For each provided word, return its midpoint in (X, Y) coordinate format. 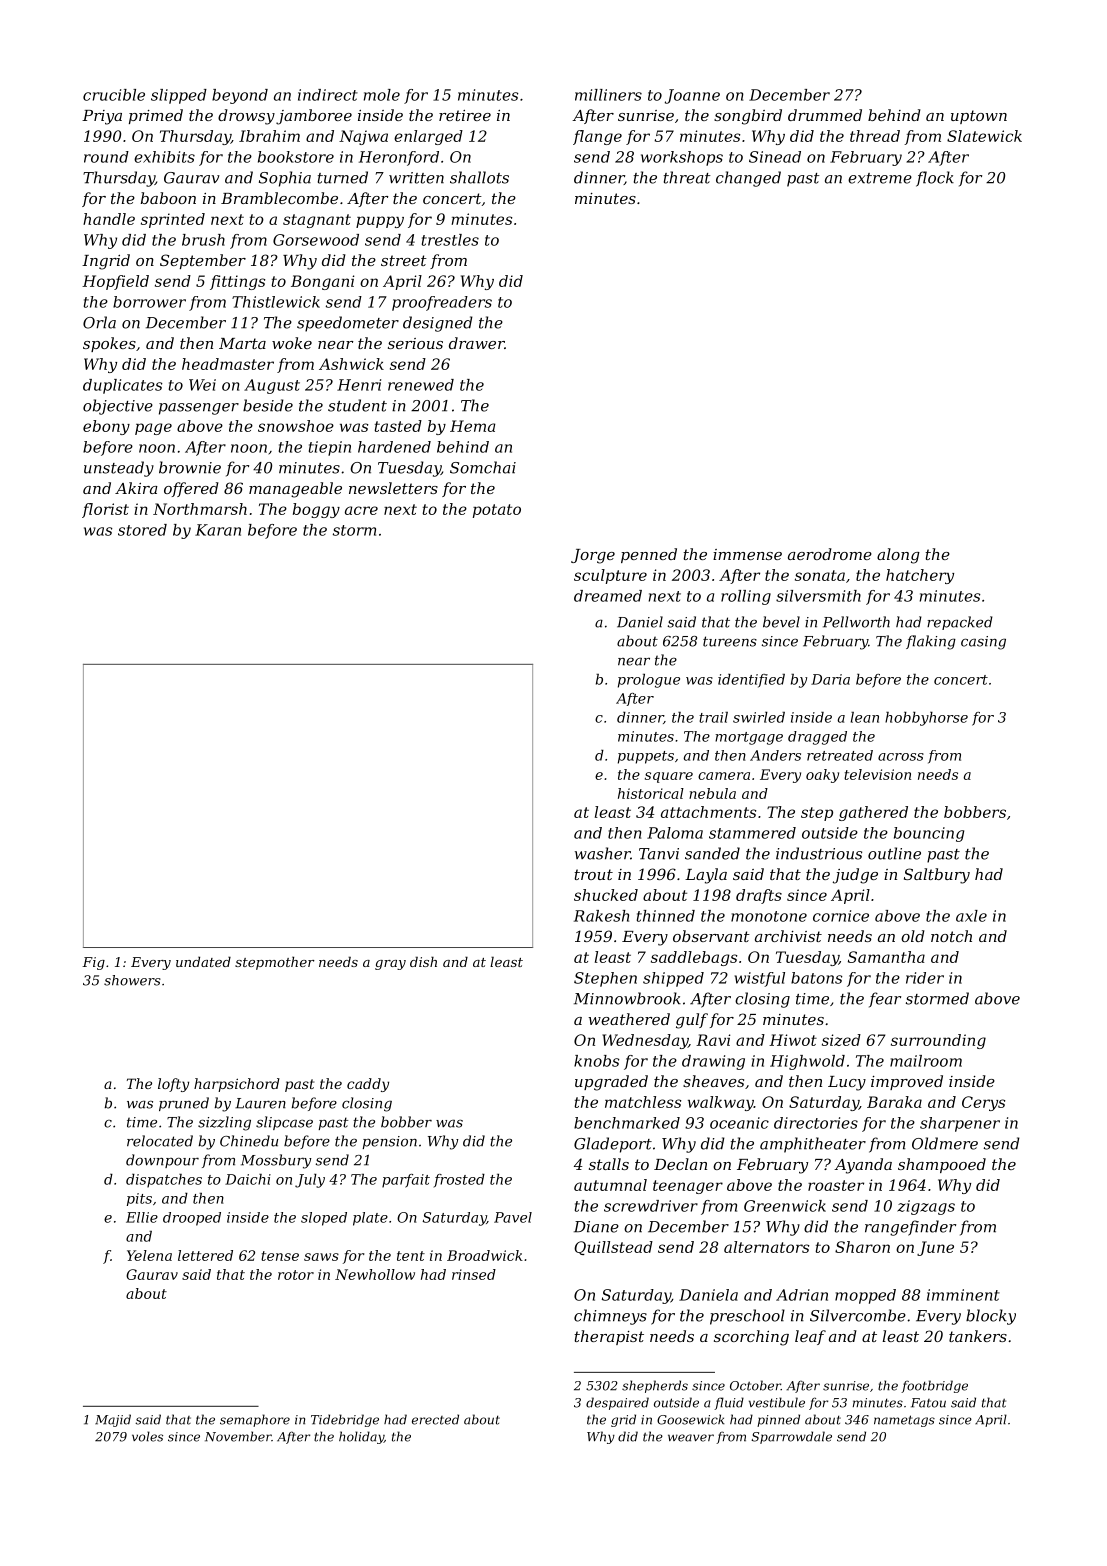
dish (423, 961)
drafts (759, 896)
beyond (240, 96)
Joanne (692, 96)
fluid (729, 1403)
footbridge (934, 1386)
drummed (825, 115)
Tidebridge (345, 1420)
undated (203, 961)
